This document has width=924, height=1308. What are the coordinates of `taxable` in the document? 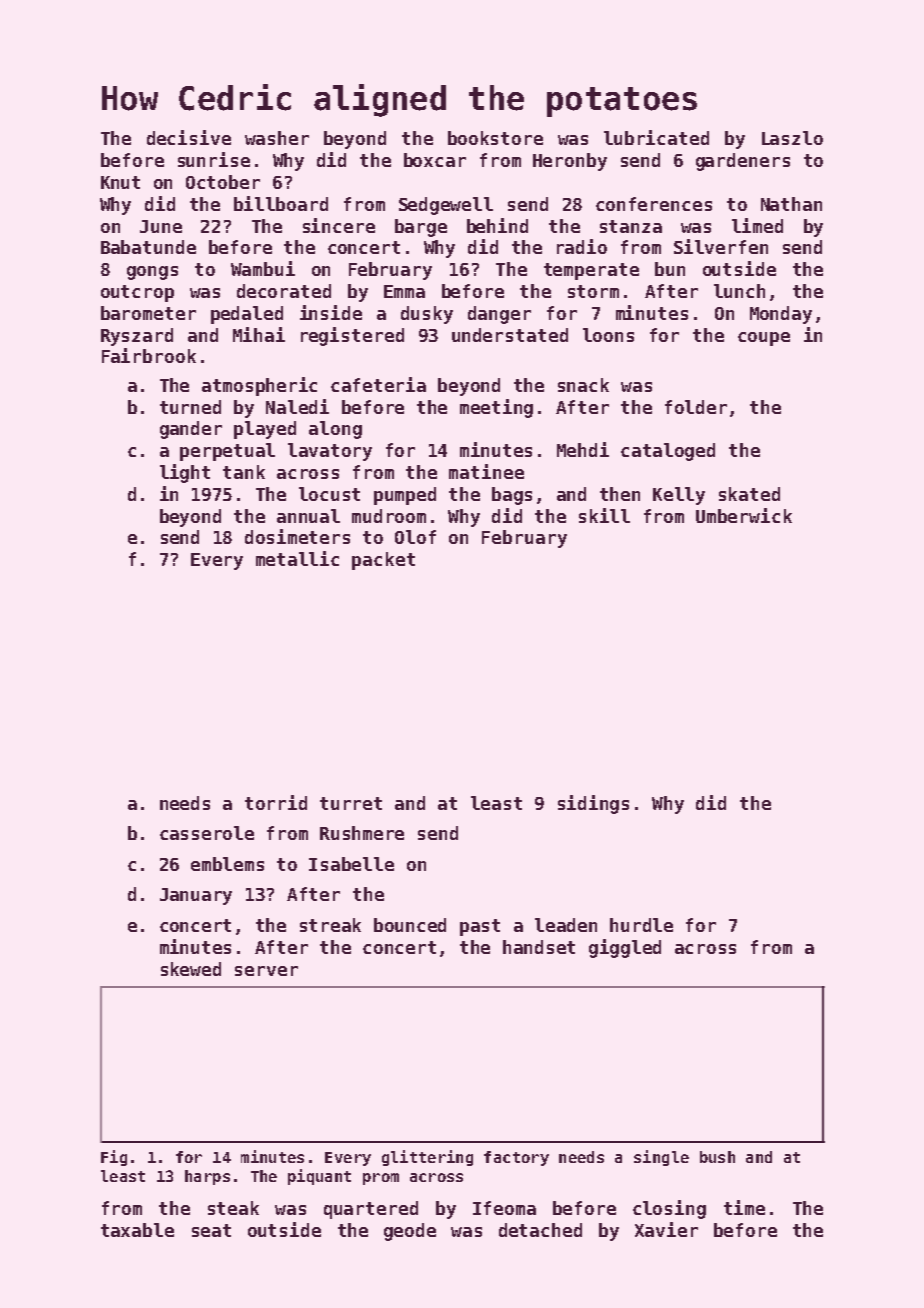 It's located at (137, 1230).
